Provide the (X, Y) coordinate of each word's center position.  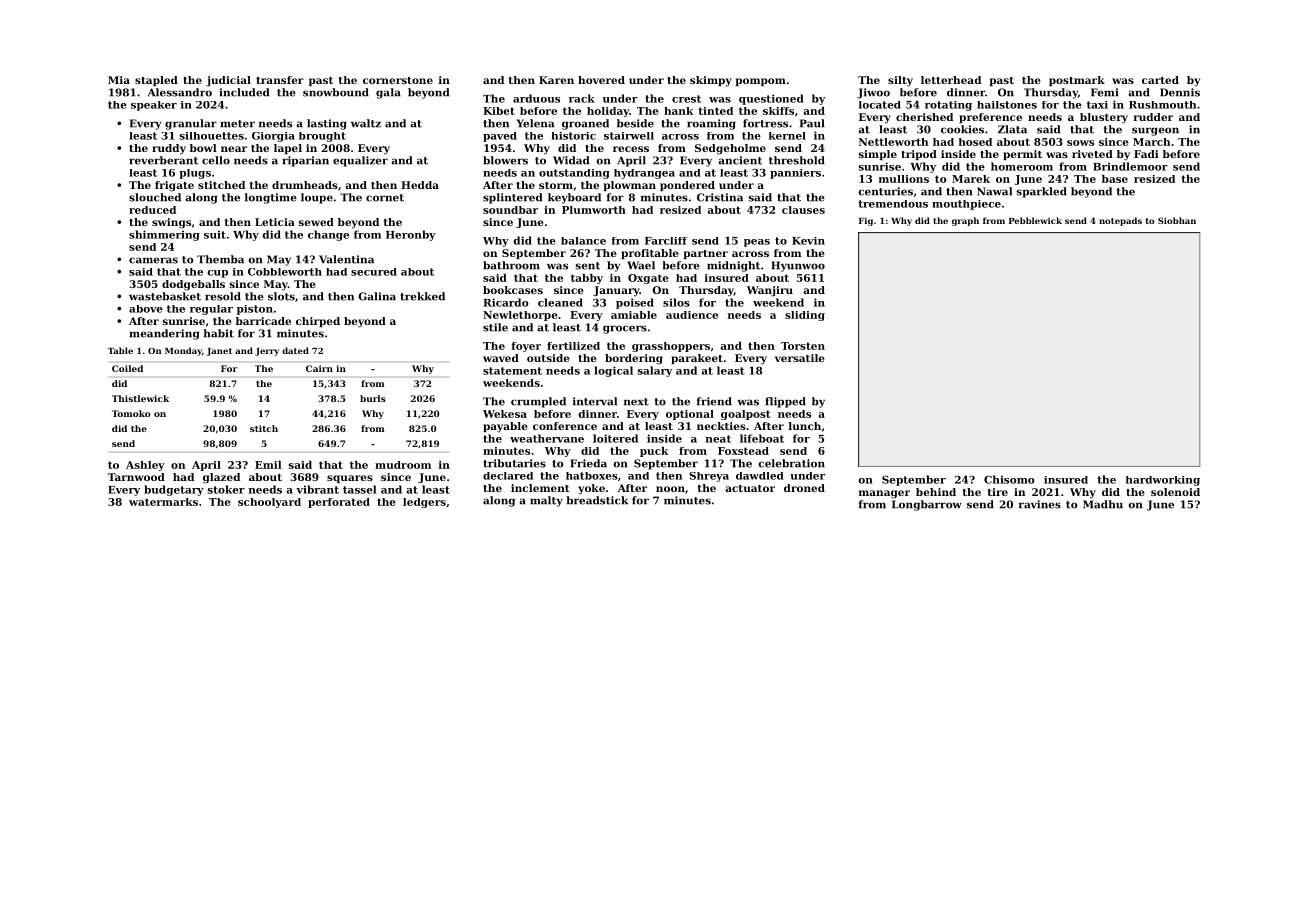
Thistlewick (140, 398)
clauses (803, 210)
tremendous (893, 204)
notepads (1120, 221)
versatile (800, 358)
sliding (805, 316)
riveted (1092, 154)
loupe (317, 198)
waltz (366, 123)
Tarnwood (136, 477)
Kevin (808, 241)
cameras (153, 260)
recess (631, 149)
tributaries (514, 463)
